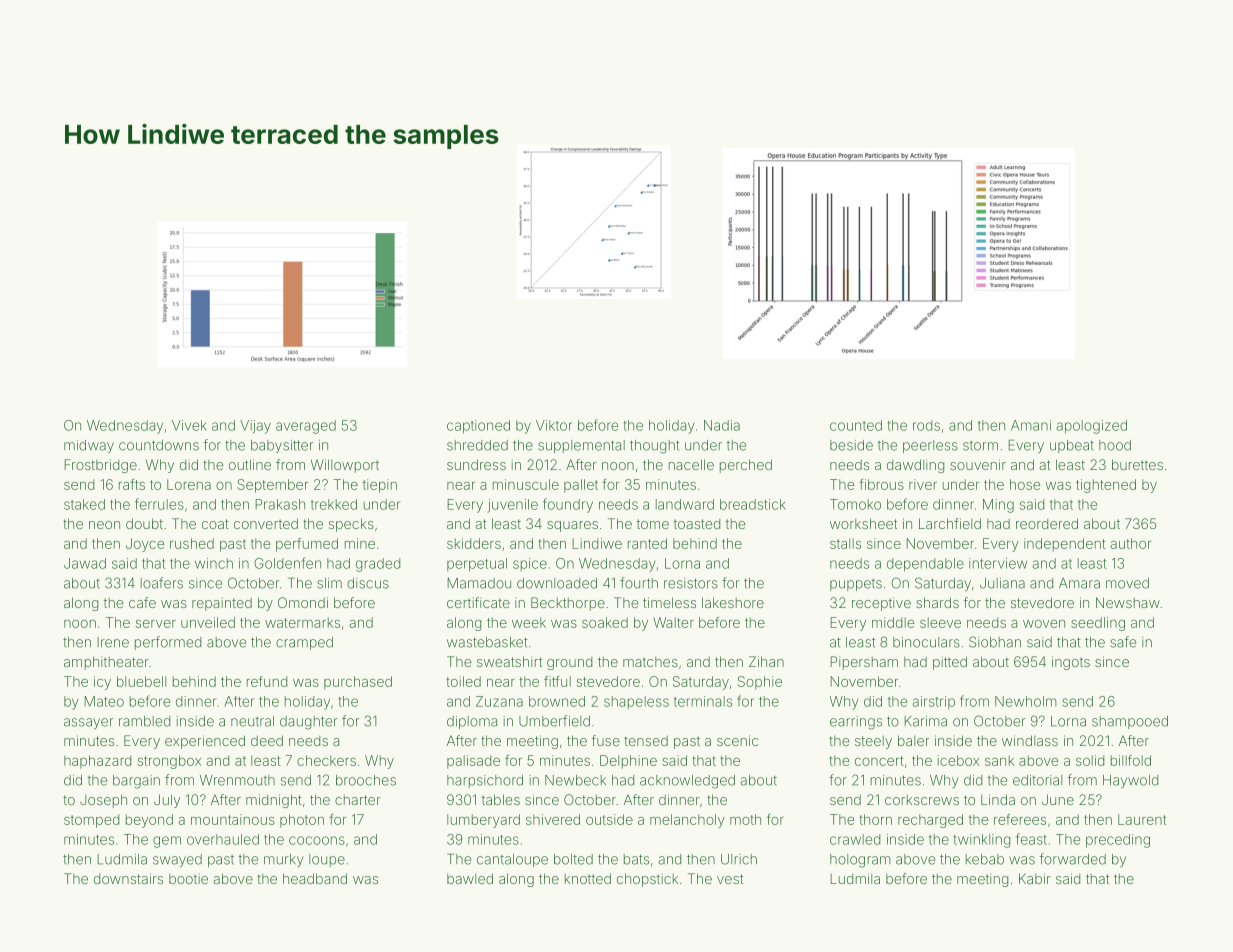  Describe the element at coordinates (863, 523) in the page. I see `worksheet` at that location.
